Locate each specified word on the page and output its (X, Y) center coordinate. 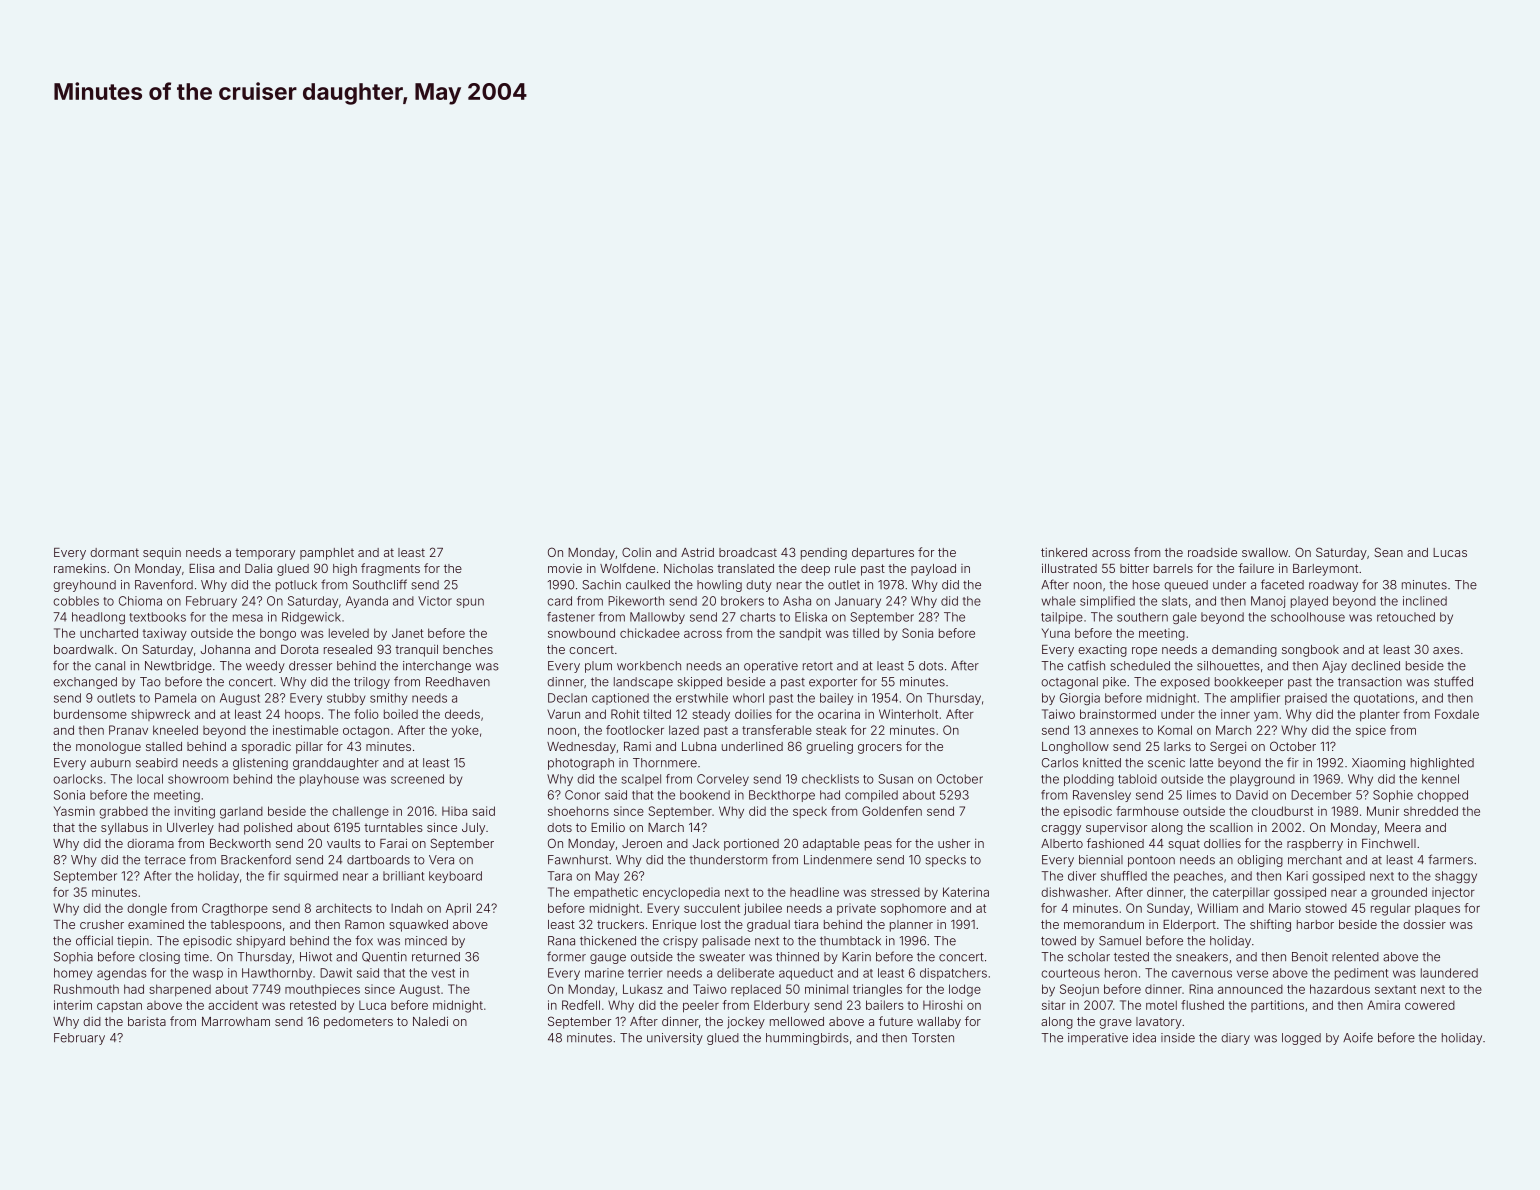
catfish (1086, 665)
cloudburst (1282, 811)
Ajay (1334, 667)
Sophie (1393, 796)
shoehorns (578, 811)
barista (147, 1021)
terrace (165, 860)
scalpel (641, 780)
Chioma (140, 601)
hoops (302, 715)
